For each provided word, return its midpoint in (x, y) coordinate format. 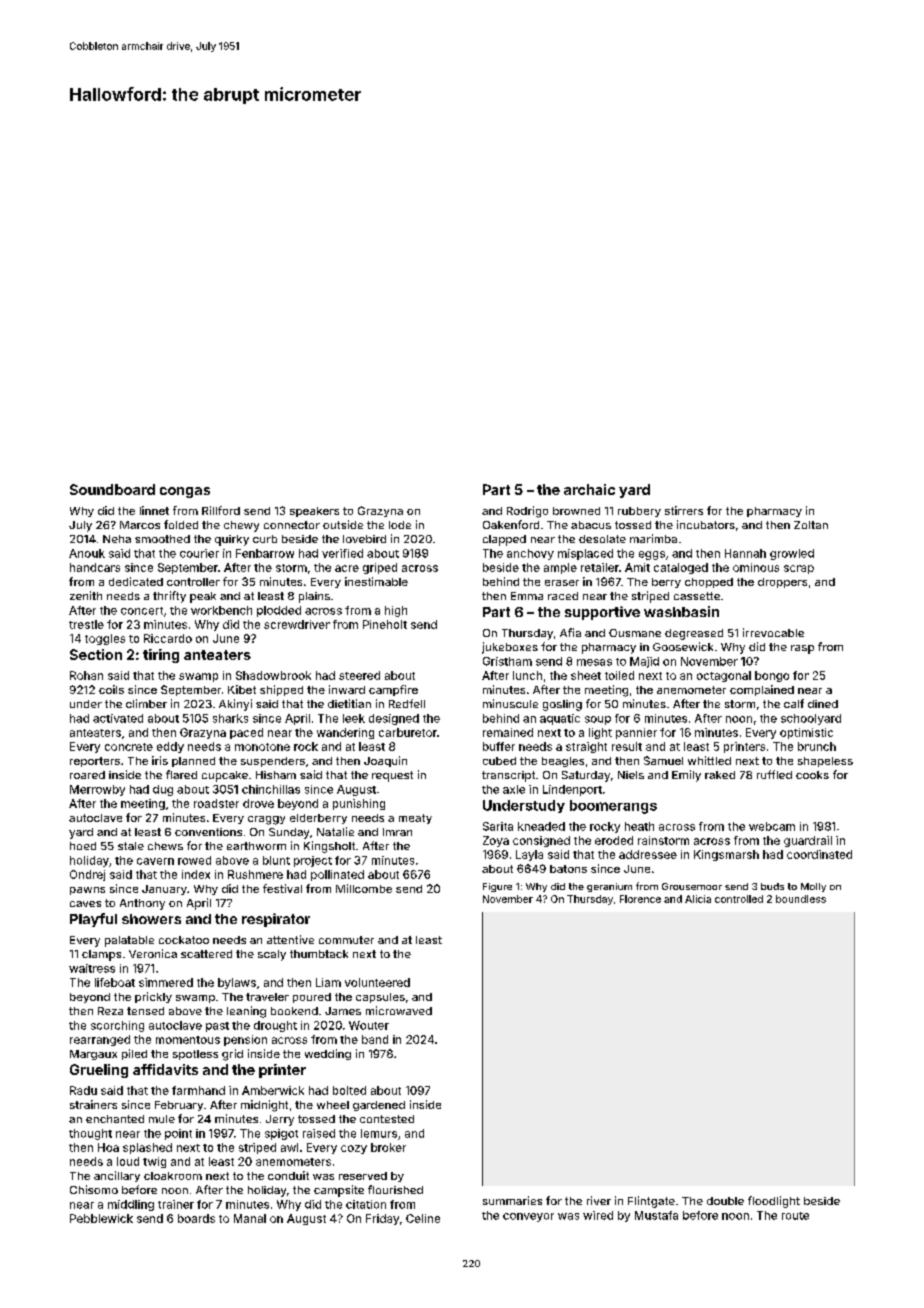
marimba (653, 538)
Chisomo (94, 1189)
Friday (382, 1219)
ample (560, 568)
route (795, 1216)
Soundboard (112, 489)
